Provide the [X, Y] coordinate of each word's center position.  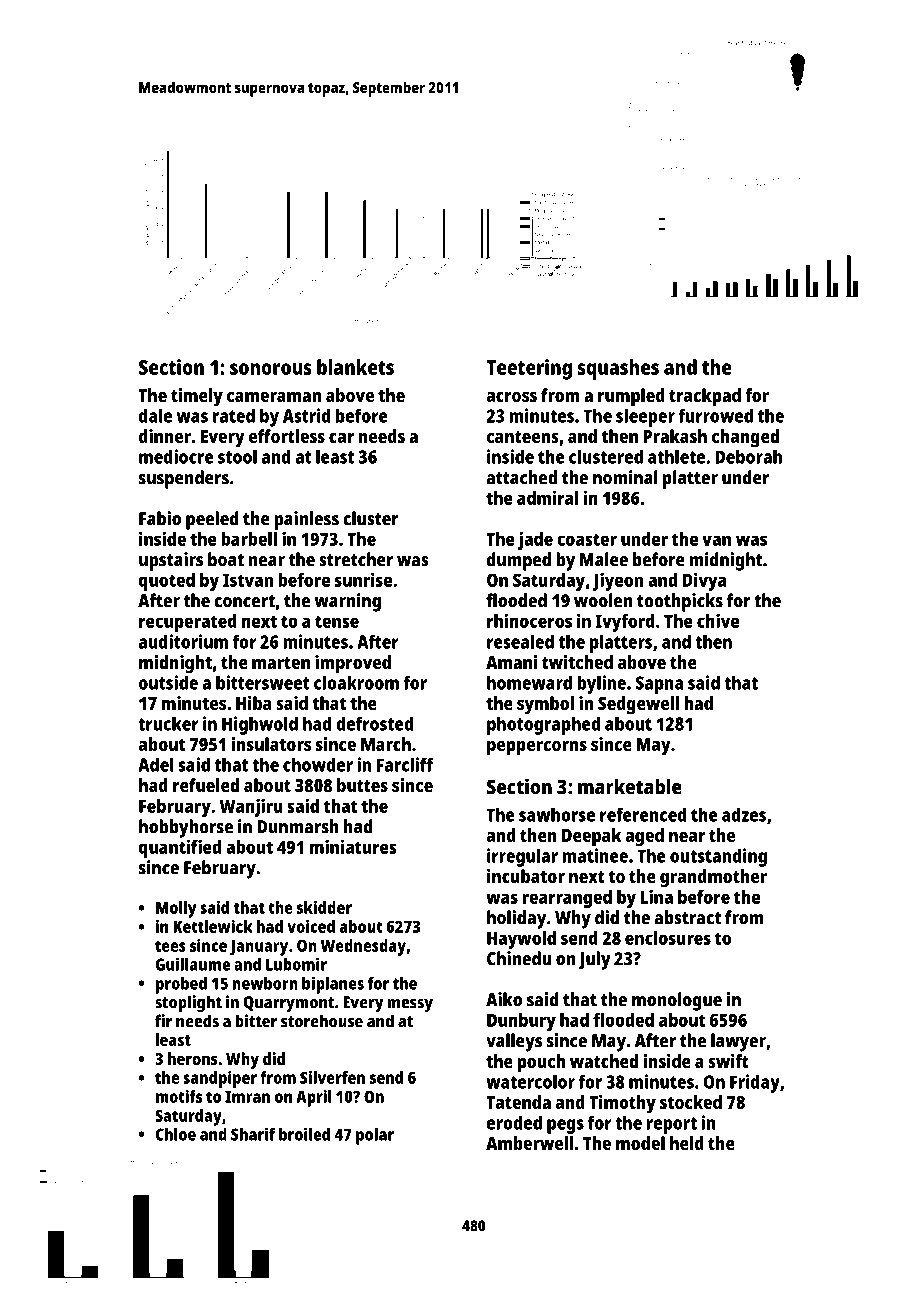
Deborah [748, 456]
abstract [688, 917]
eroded [514, 1122]
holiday [516, 919]
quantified [180, 848]
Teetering [529, 369]
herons [193, 1058]
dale [155, 415]
